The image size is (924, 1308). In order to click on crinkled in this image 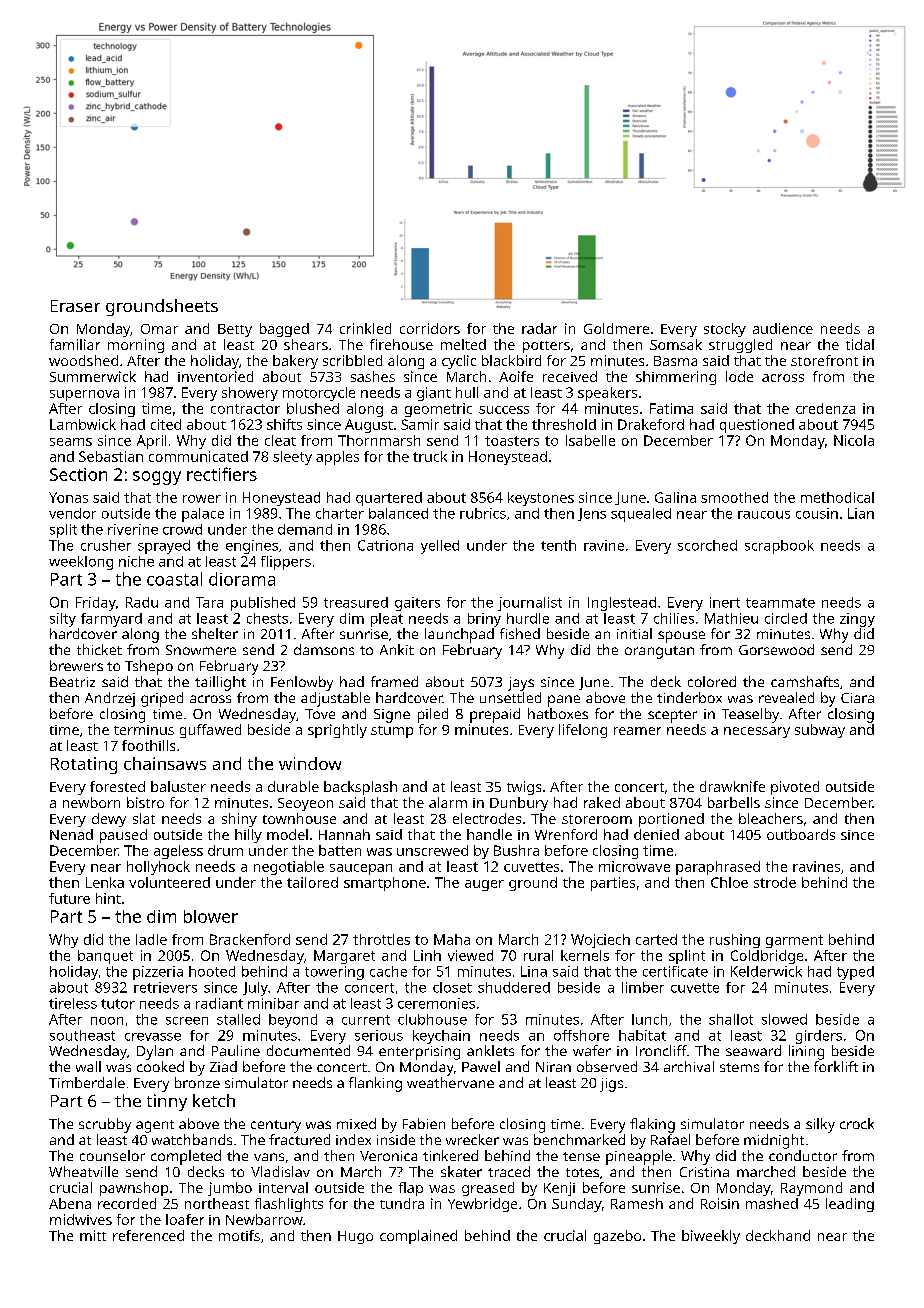, I will do `click(365, 328)`.
